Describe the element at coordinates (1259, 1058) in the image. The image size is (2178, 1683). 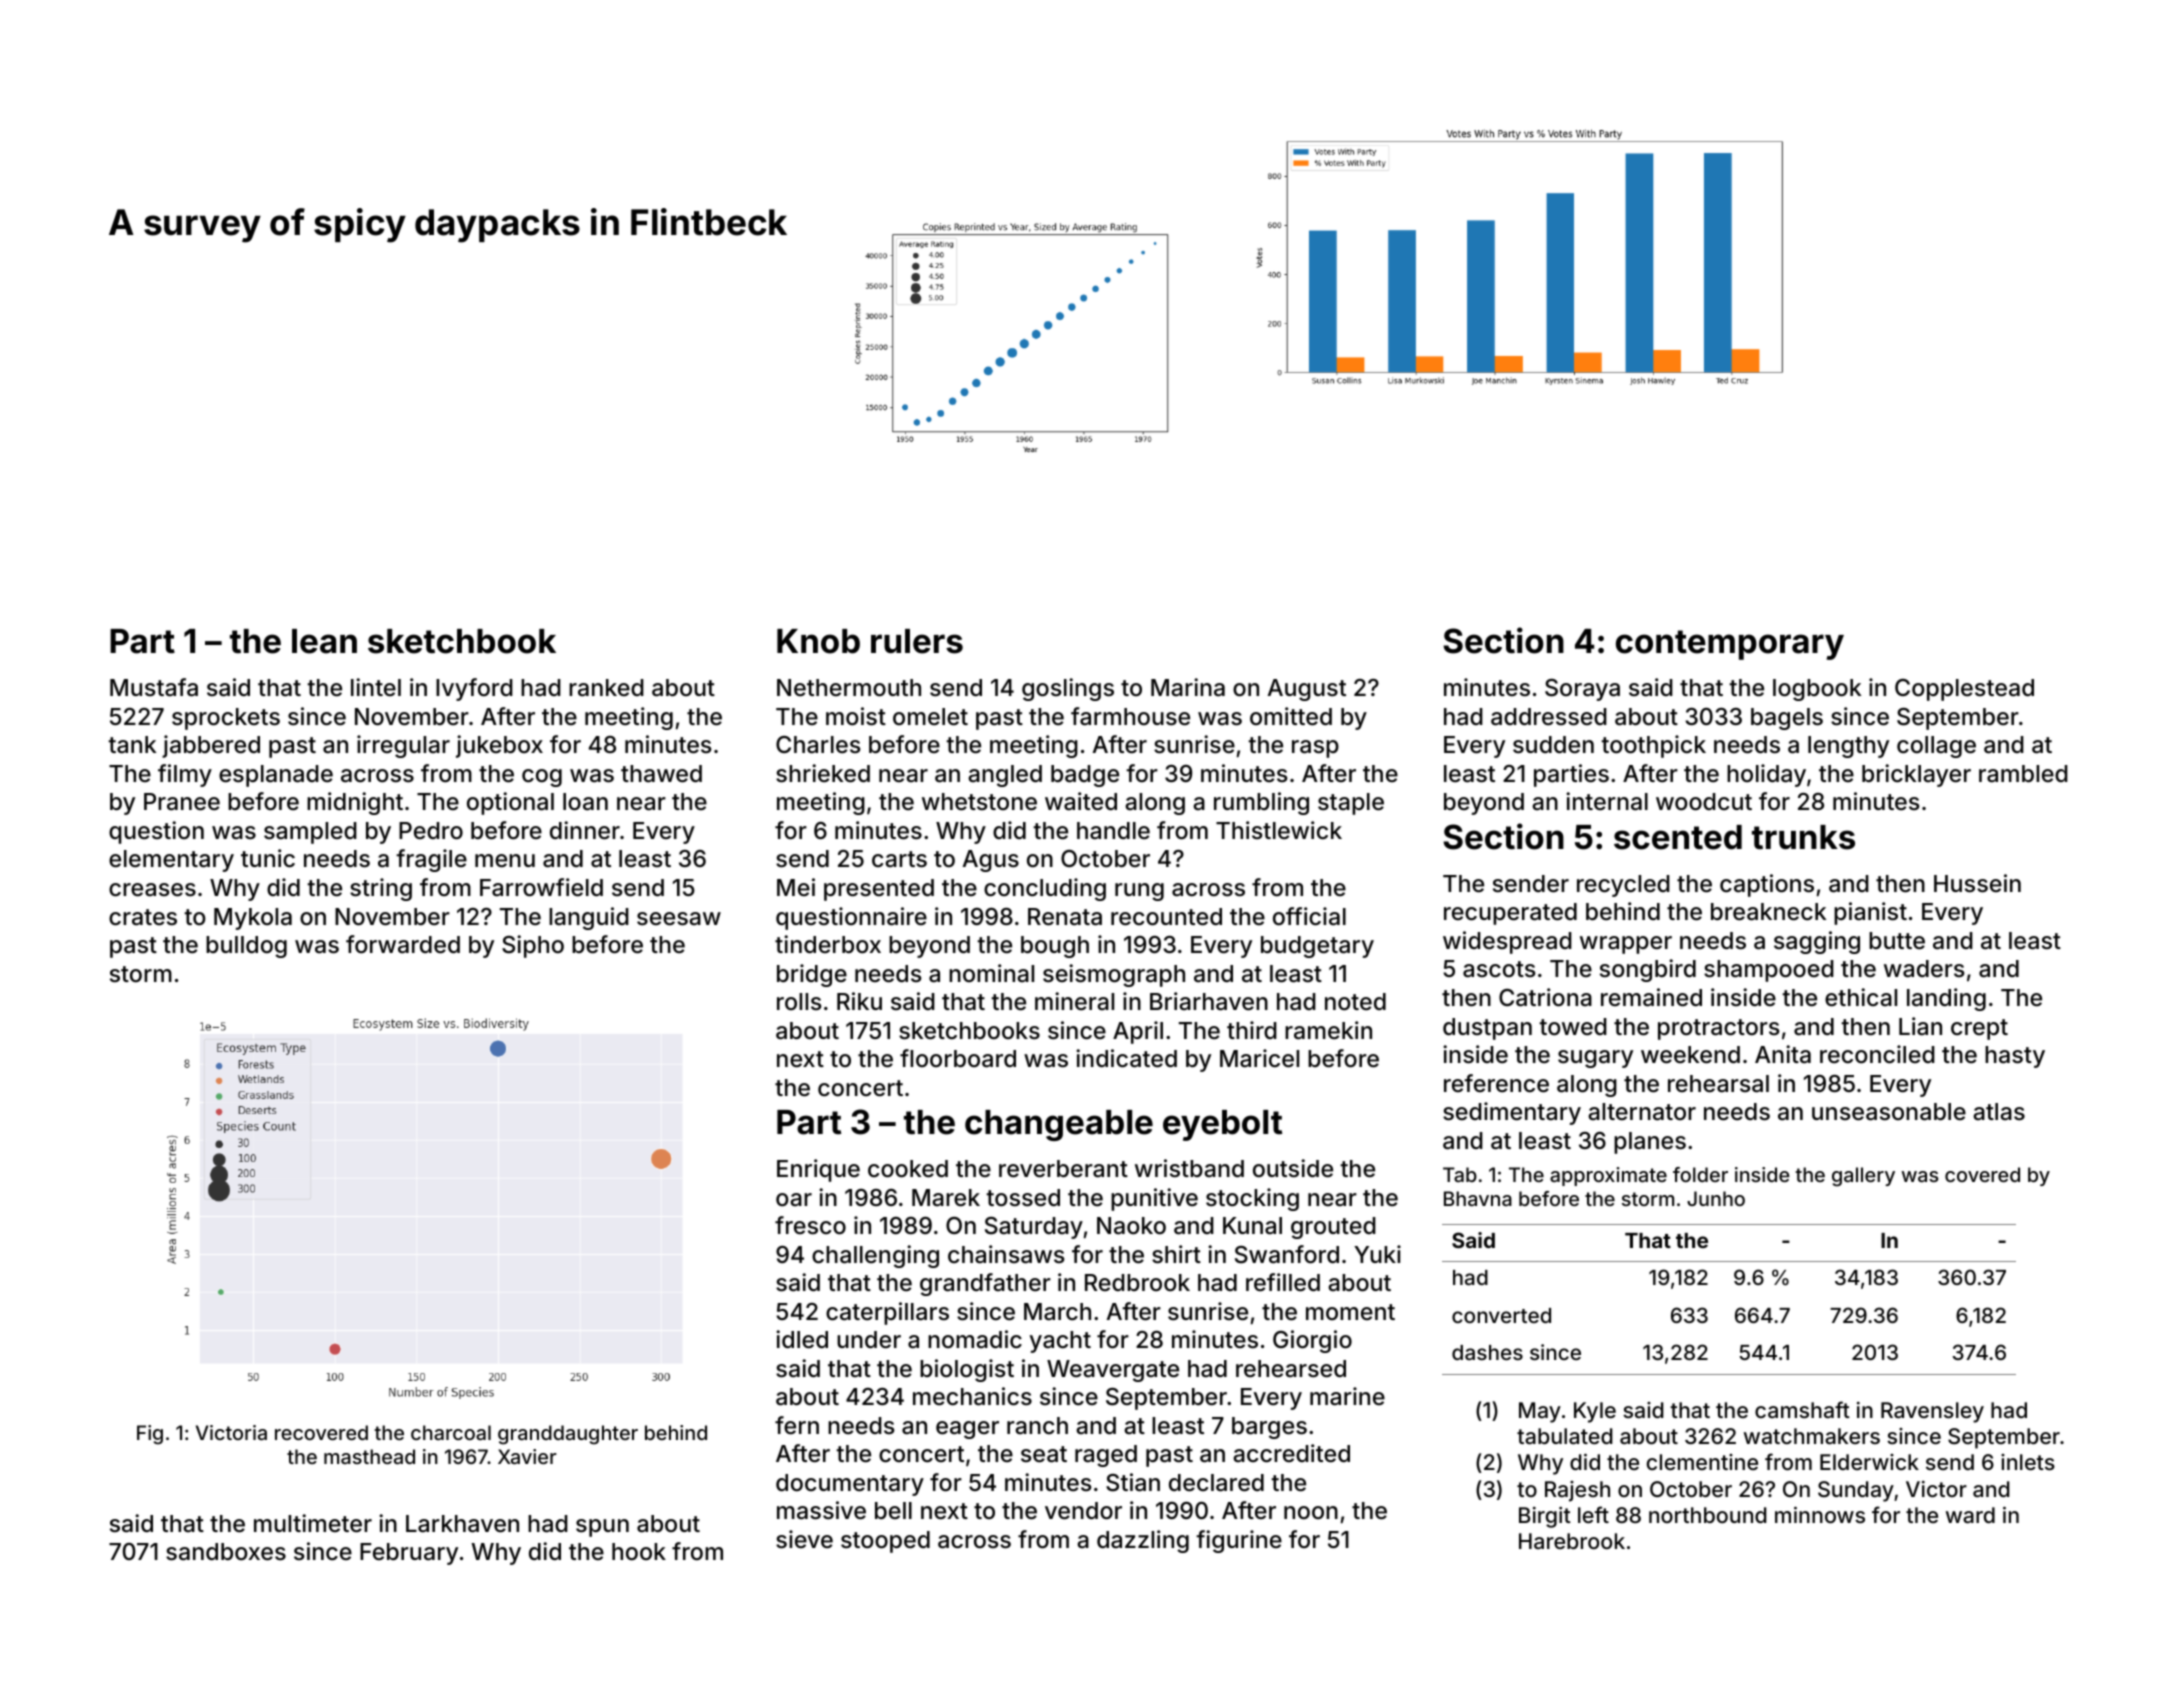
I see `Maricel` at that location.
